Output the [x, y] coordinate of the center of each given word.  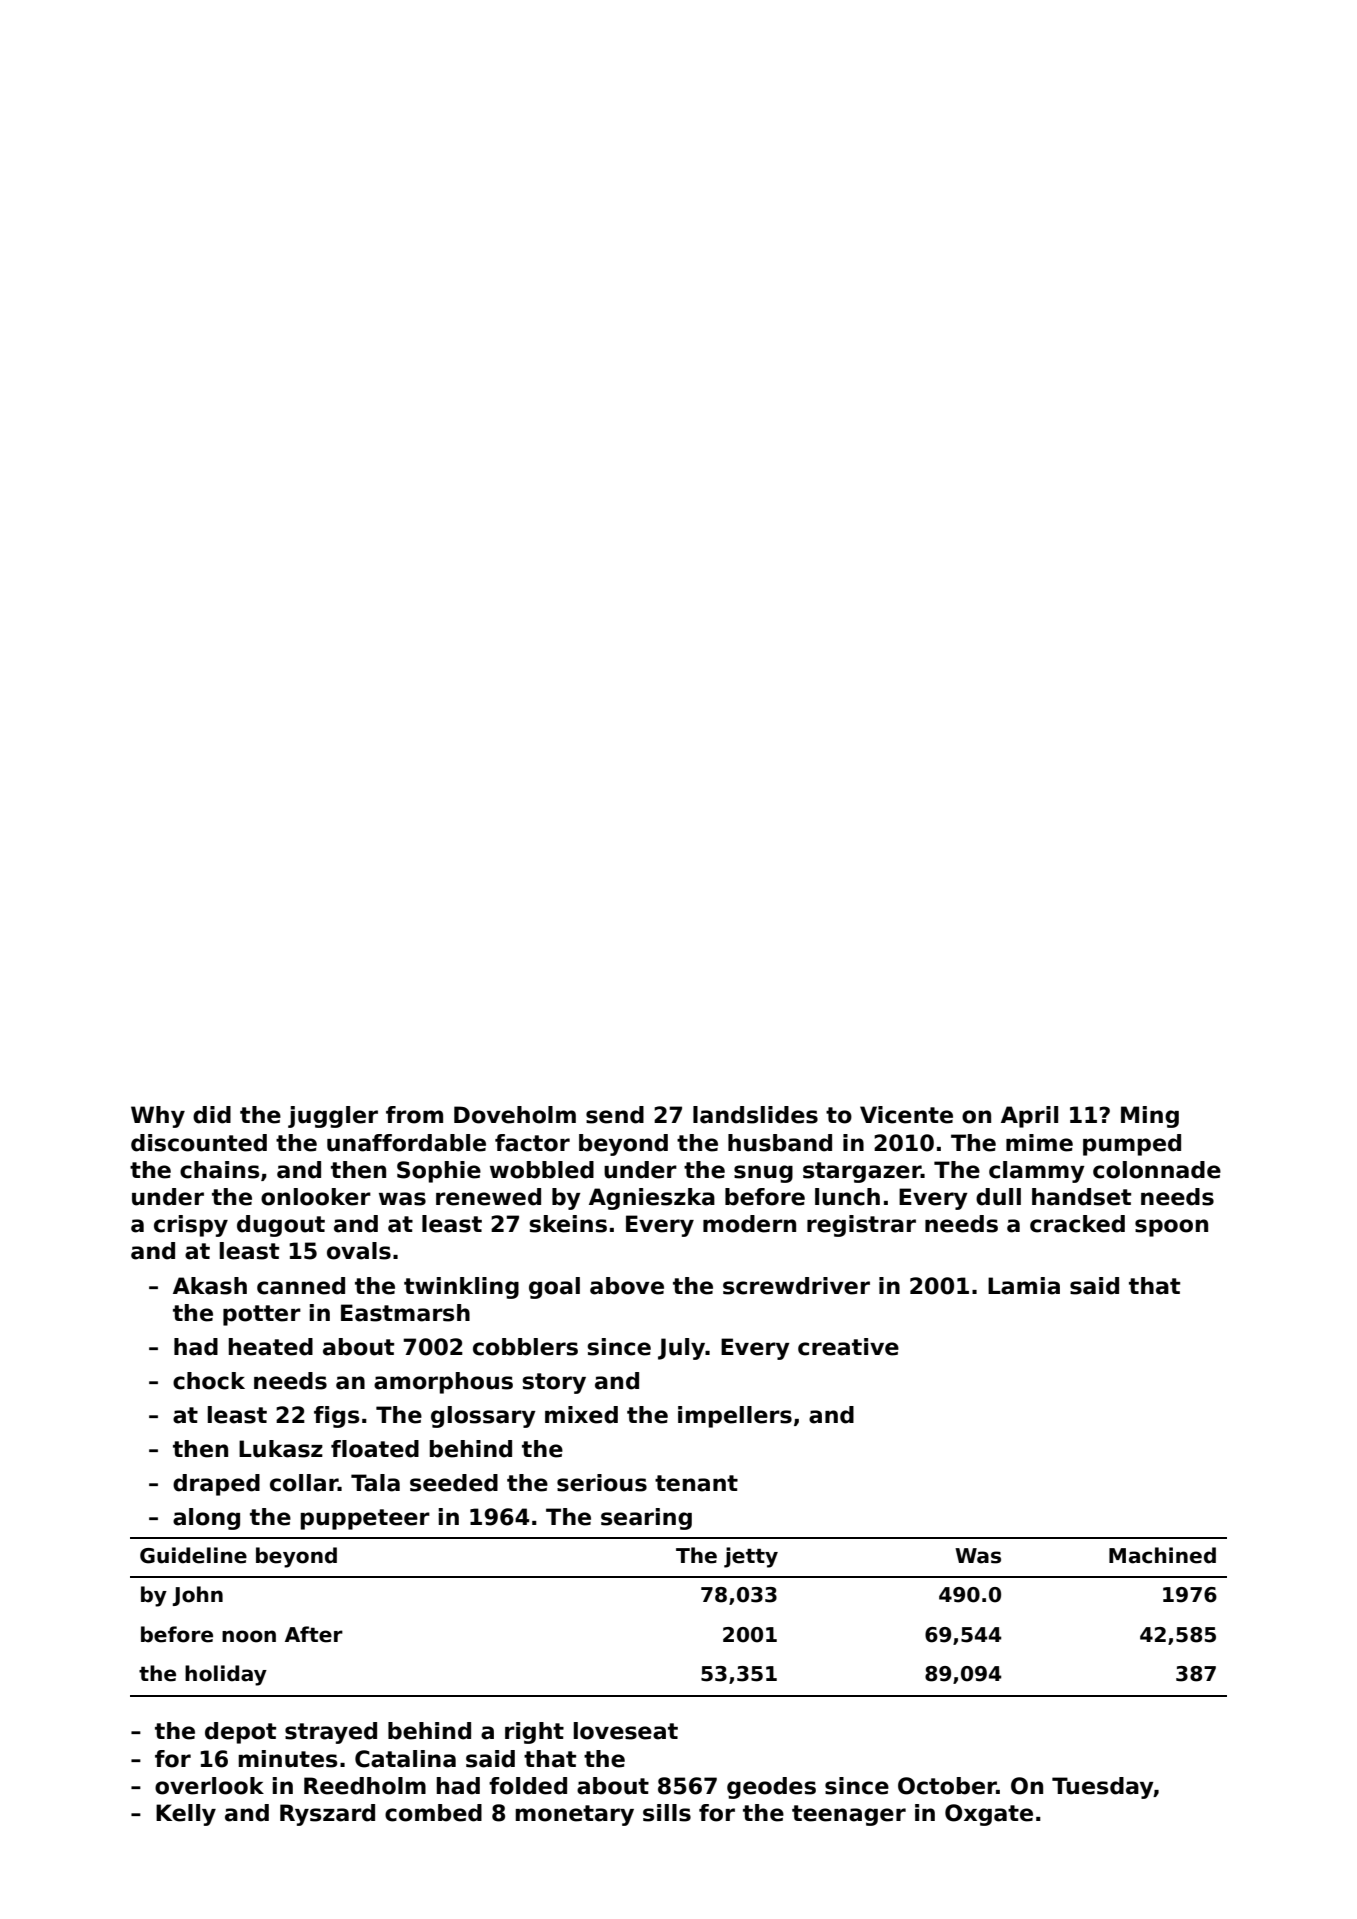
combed [433, 1813]
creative [848, 1347]
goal [554, 1288]
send [615, 1115]
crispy [191, 1226]
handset [1081, 1197]
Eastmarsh [405, 1313]
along [206, 1519]
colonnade [1157, 1170]
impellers [735, 1417]
